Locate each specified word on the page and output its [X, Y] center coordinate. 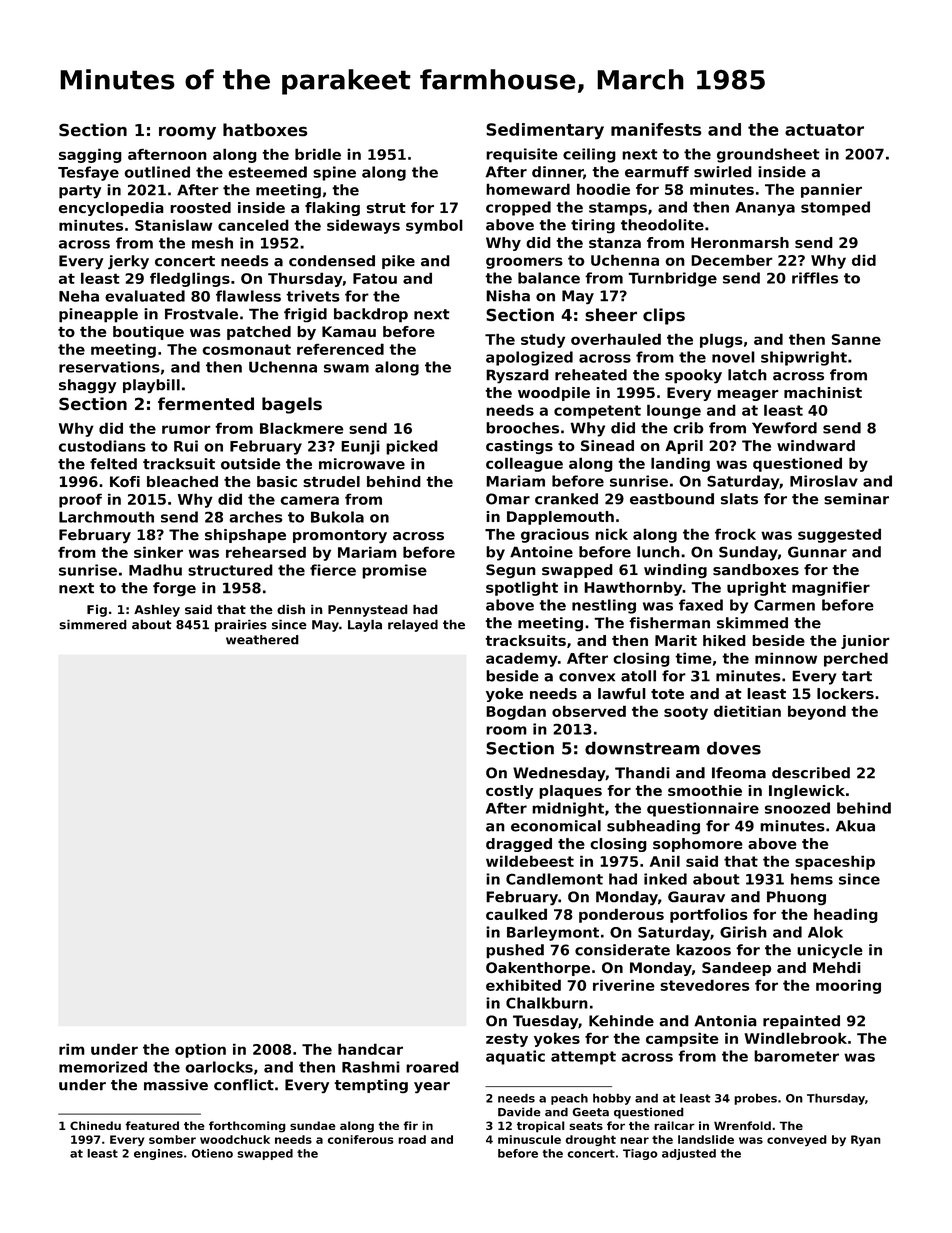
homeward [528, 189]
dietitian [747, 711]
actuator [824, 130]
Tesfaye [88, 173]
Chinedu [95, 1125]
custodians [102, 446]
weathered [262, 640]
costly [509, 792]
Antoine [541, 552]
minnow [786, 658]
